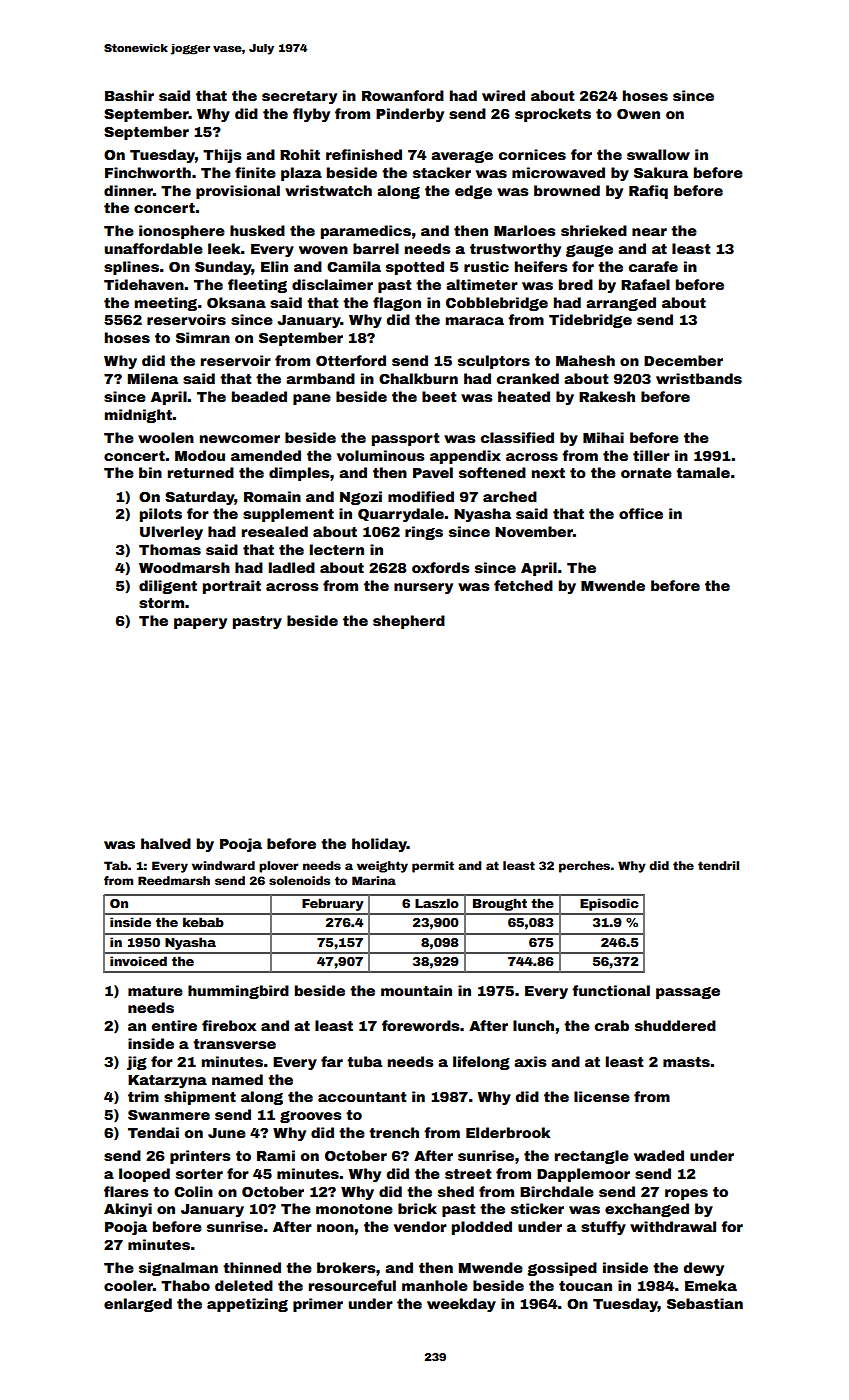  I want to click on sticker, so click(537, 1208).
